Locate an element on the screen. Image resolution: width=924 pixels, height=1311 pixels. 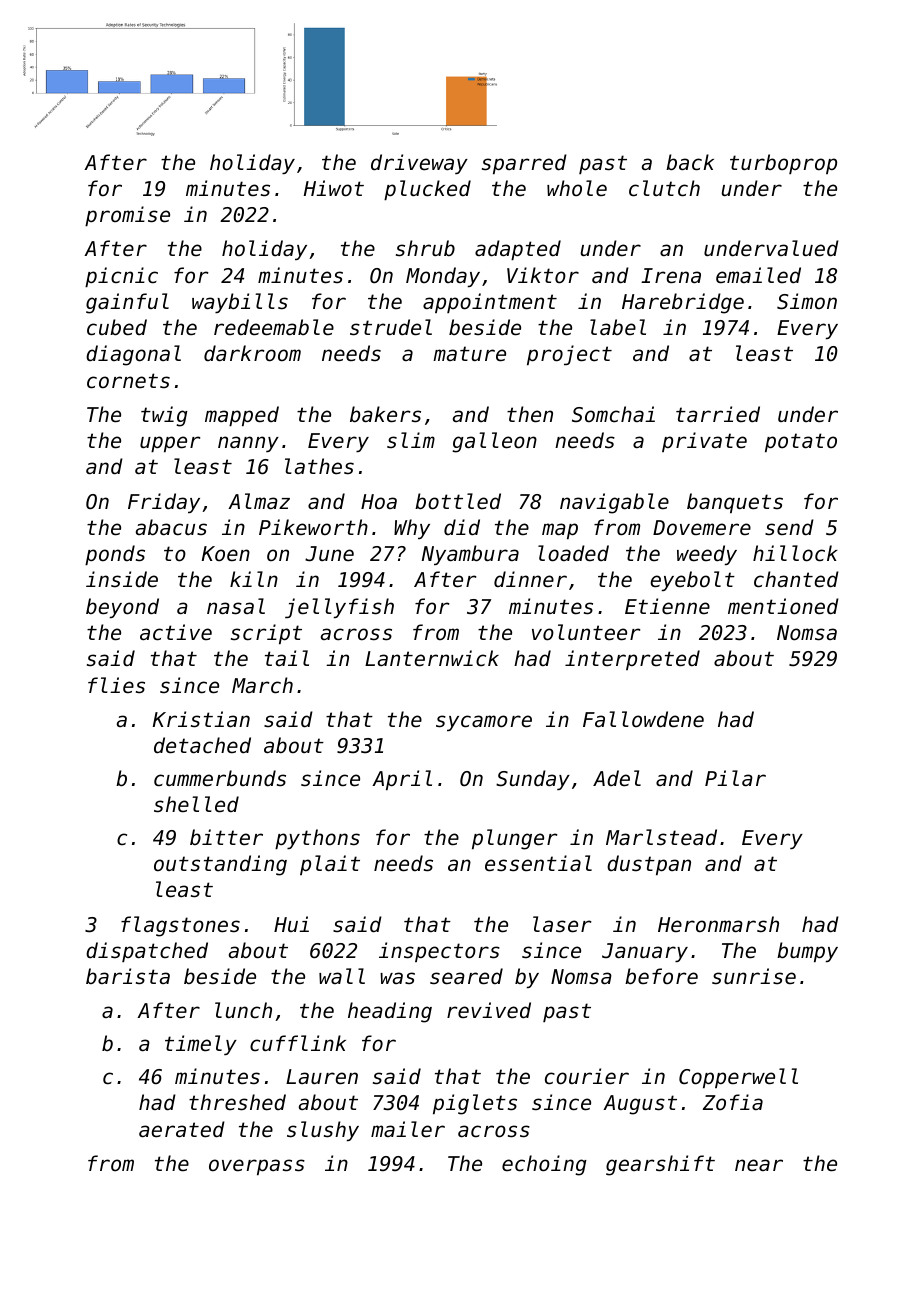
turboprop is located at coordinates (783, 164).
